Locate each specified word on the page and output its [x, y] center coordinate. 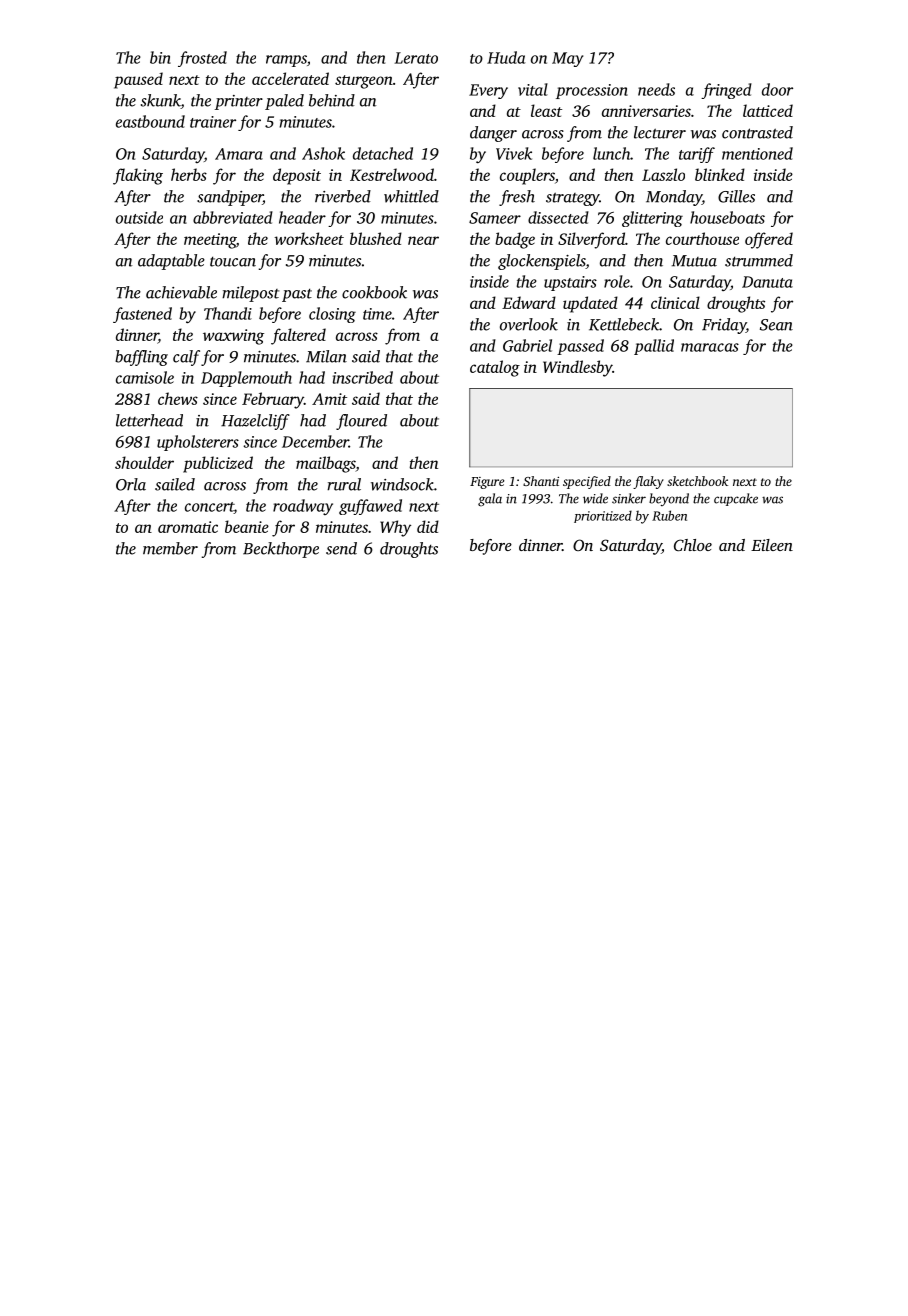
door [777, 89]
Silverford [591, 240]
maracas [710, 347]
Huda [506, 57]
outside [139, 217]
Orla [131, 484]
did [428, 526]
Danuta [767, 282]
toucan [233, 261]
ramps [286, 61]
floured [361, 422]
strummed [759, 260]
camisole [145, 377]
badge [515, 240]
